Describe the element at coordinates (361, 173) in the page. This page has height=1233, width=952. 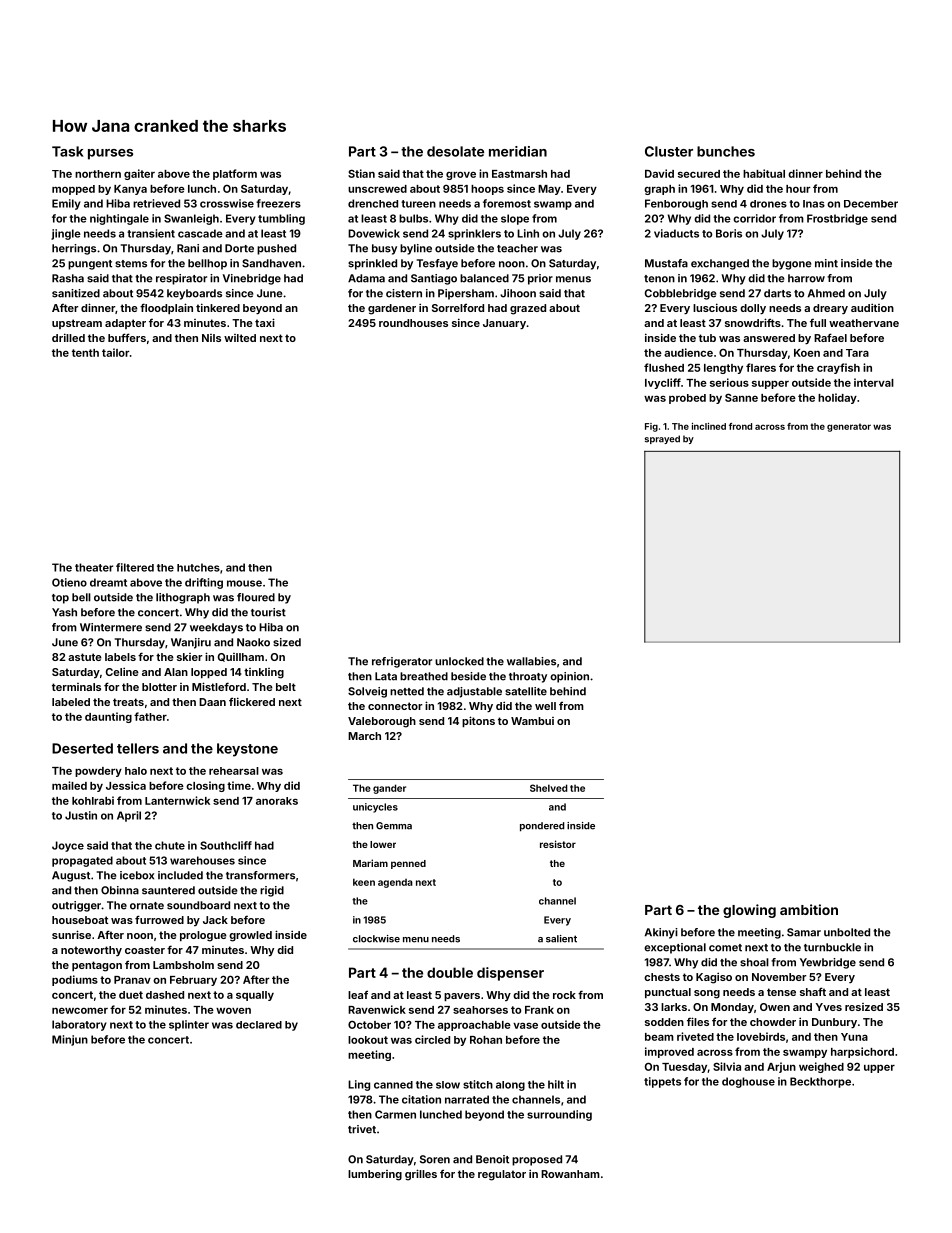
I see `Stian` at that location.
